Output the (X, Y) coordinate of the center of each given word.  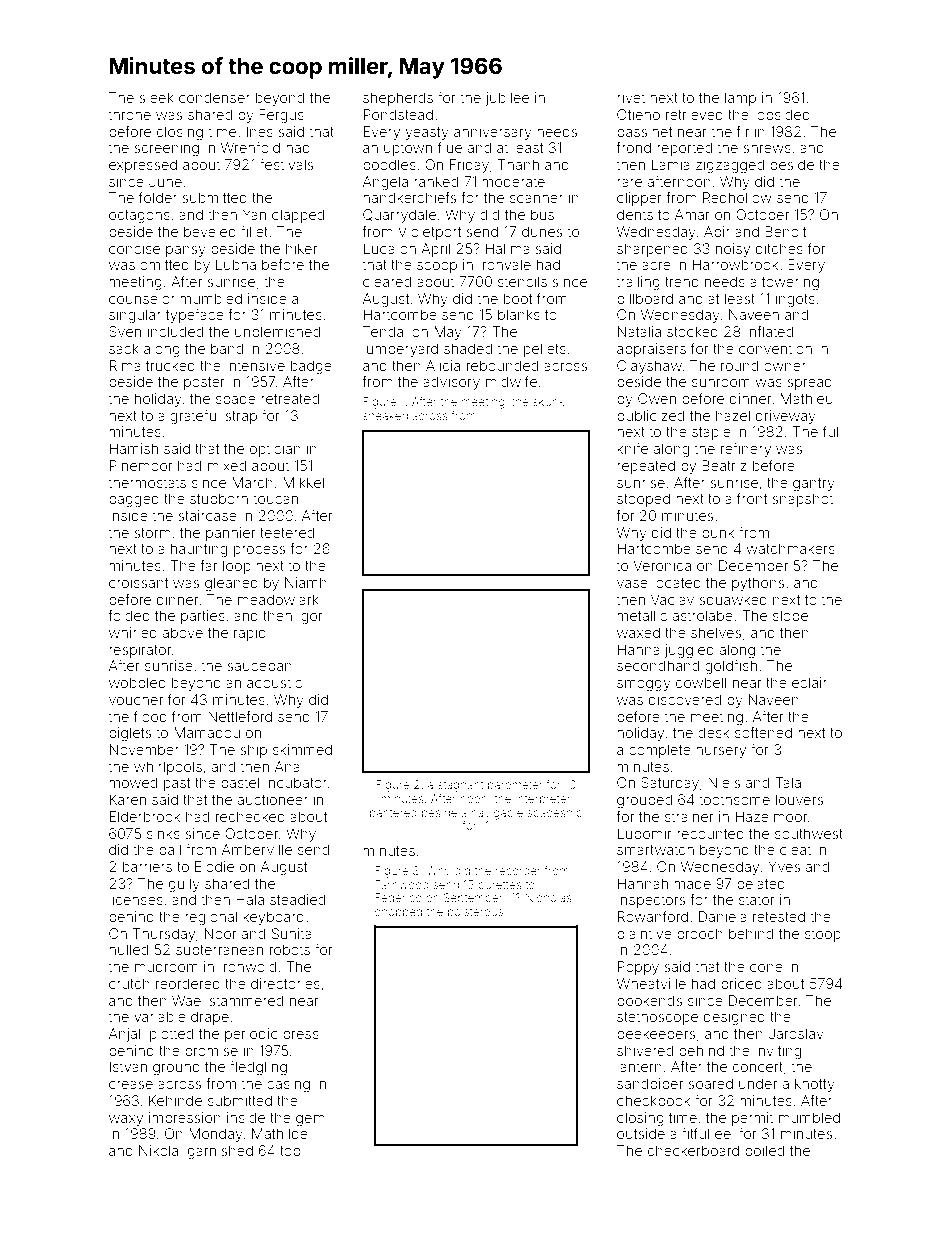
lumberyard (400, 350)
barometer (515, 784)
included (175, 331)
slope (790, 617)
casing (288, 1085)
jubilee (507, 99)
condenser (214, 97)
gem (310, 1120)
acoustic (274, 682)
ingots (795, 300)
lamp (740, 99)
